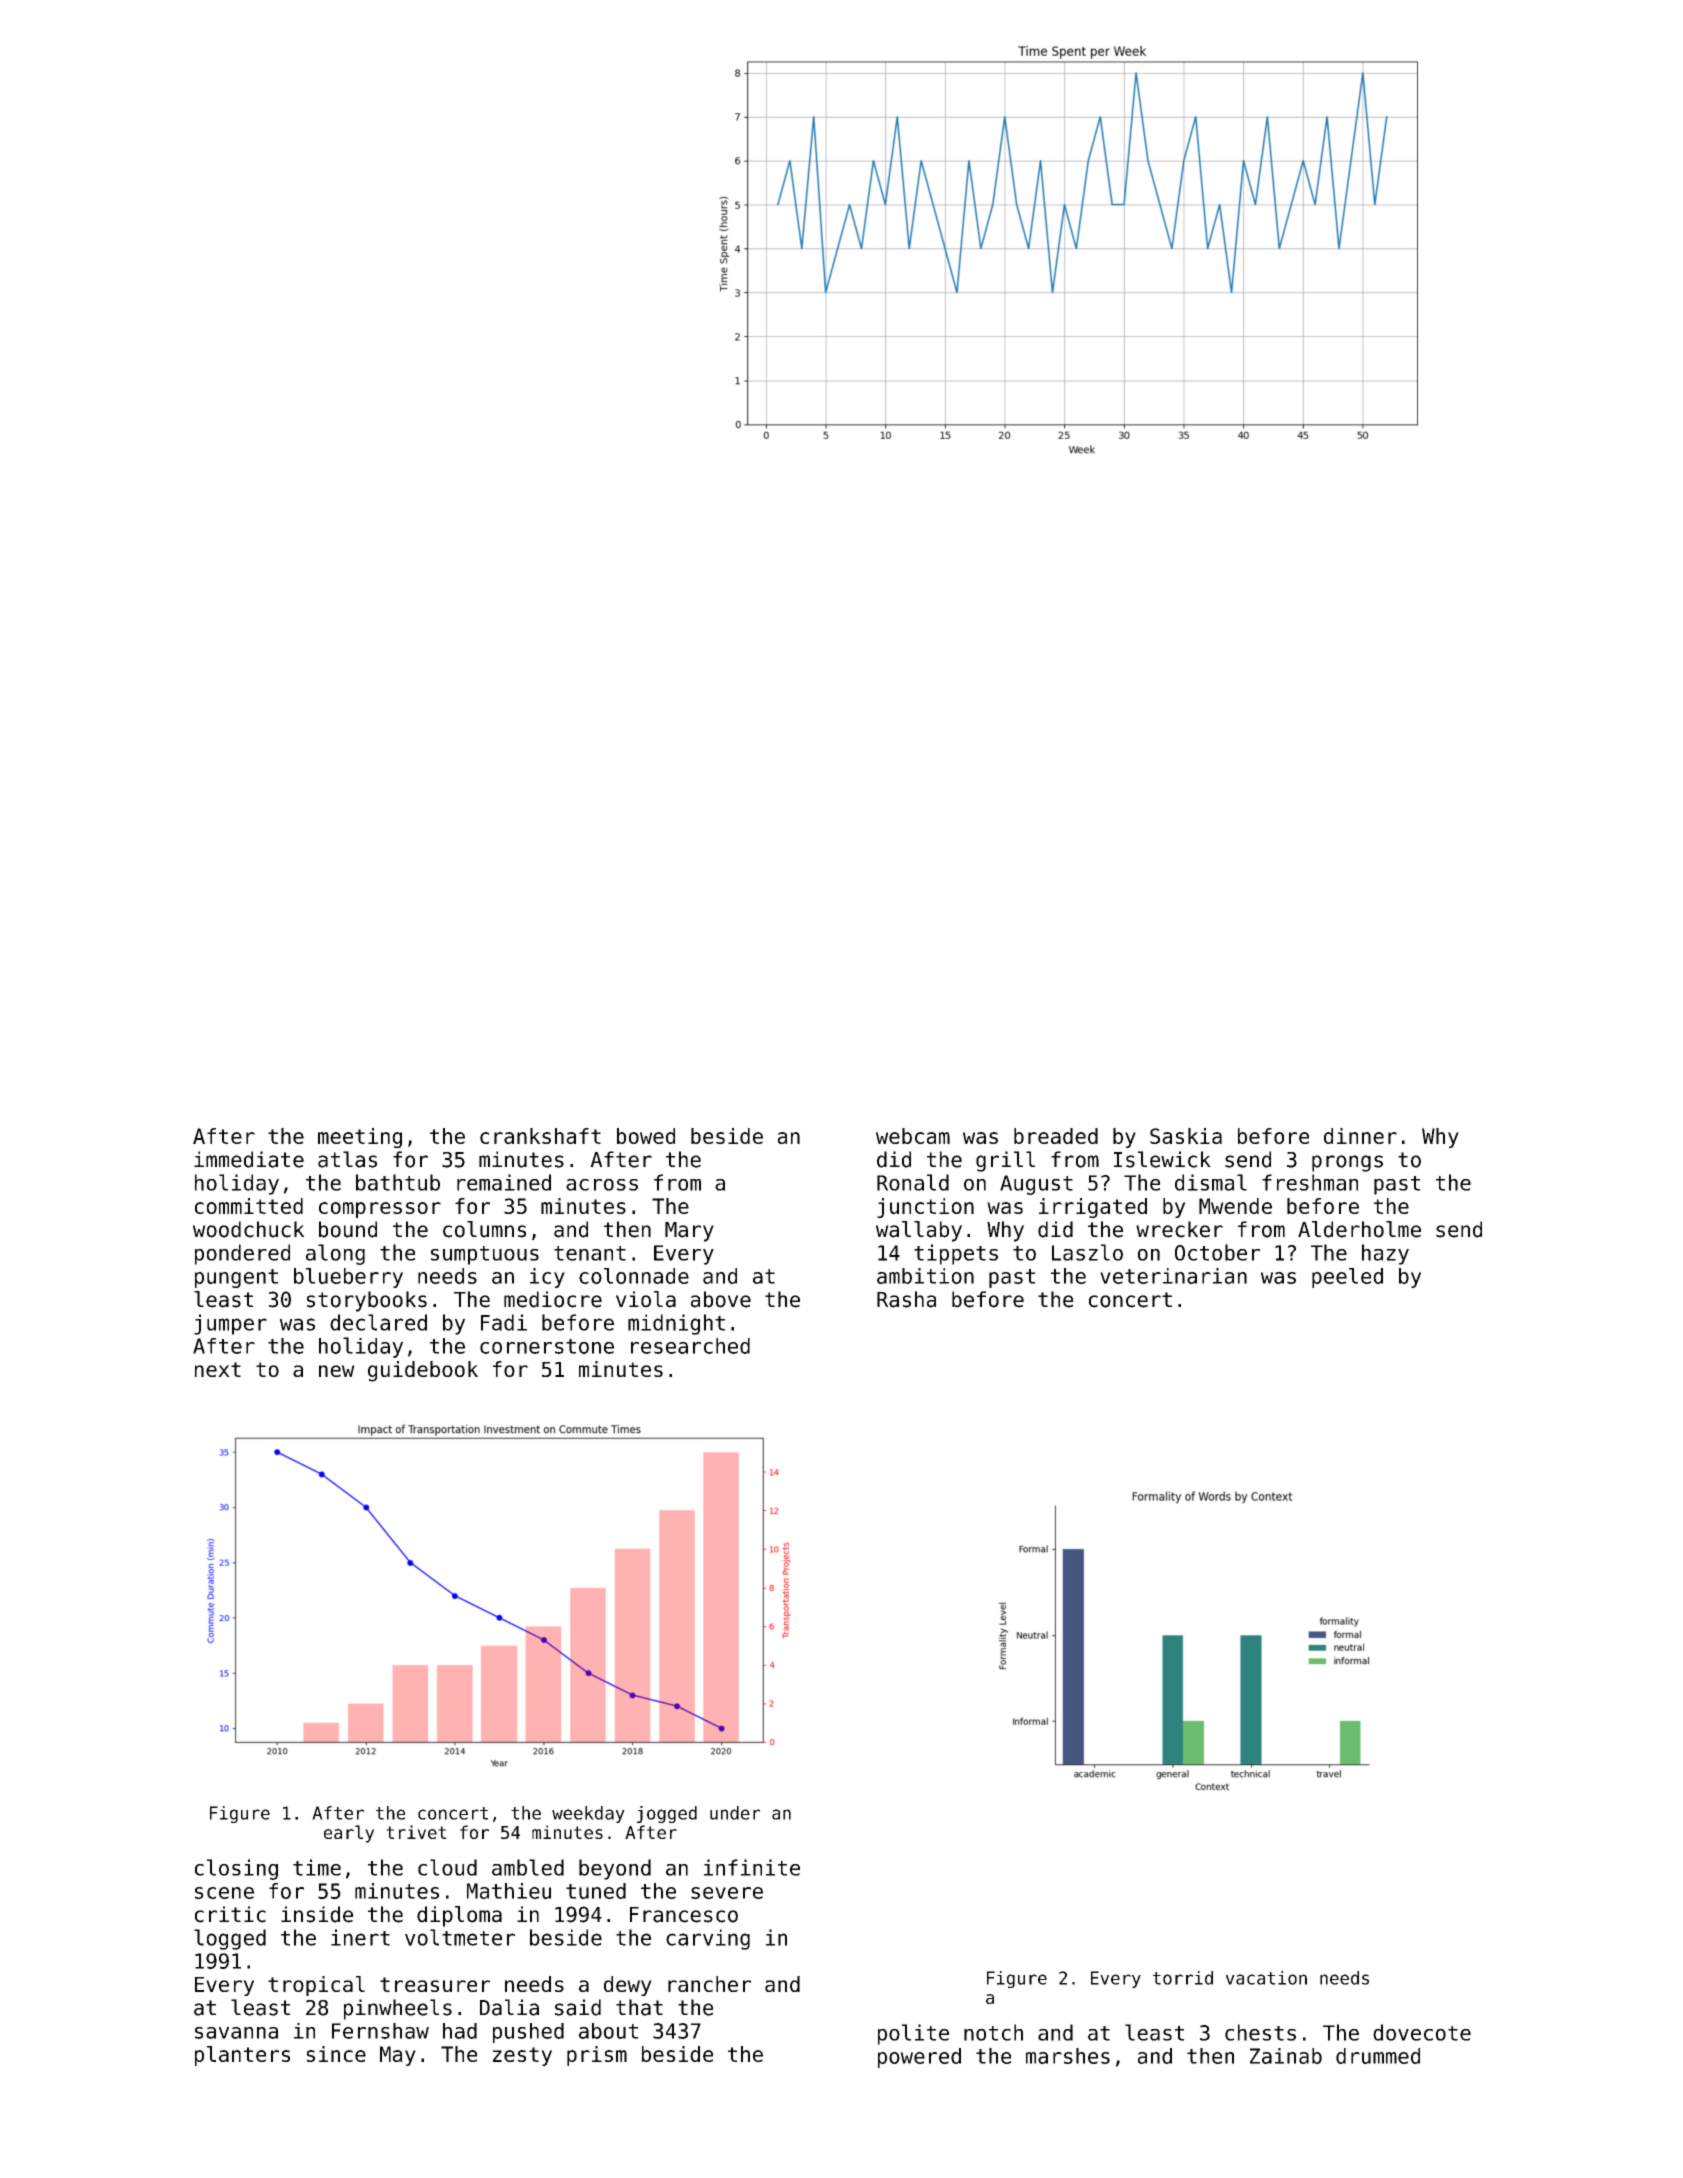 This screenshot has height=2178, width=1683. Describe the element at coordinates (676, 1324) in the screenshot. I see `midnight` at that location.
